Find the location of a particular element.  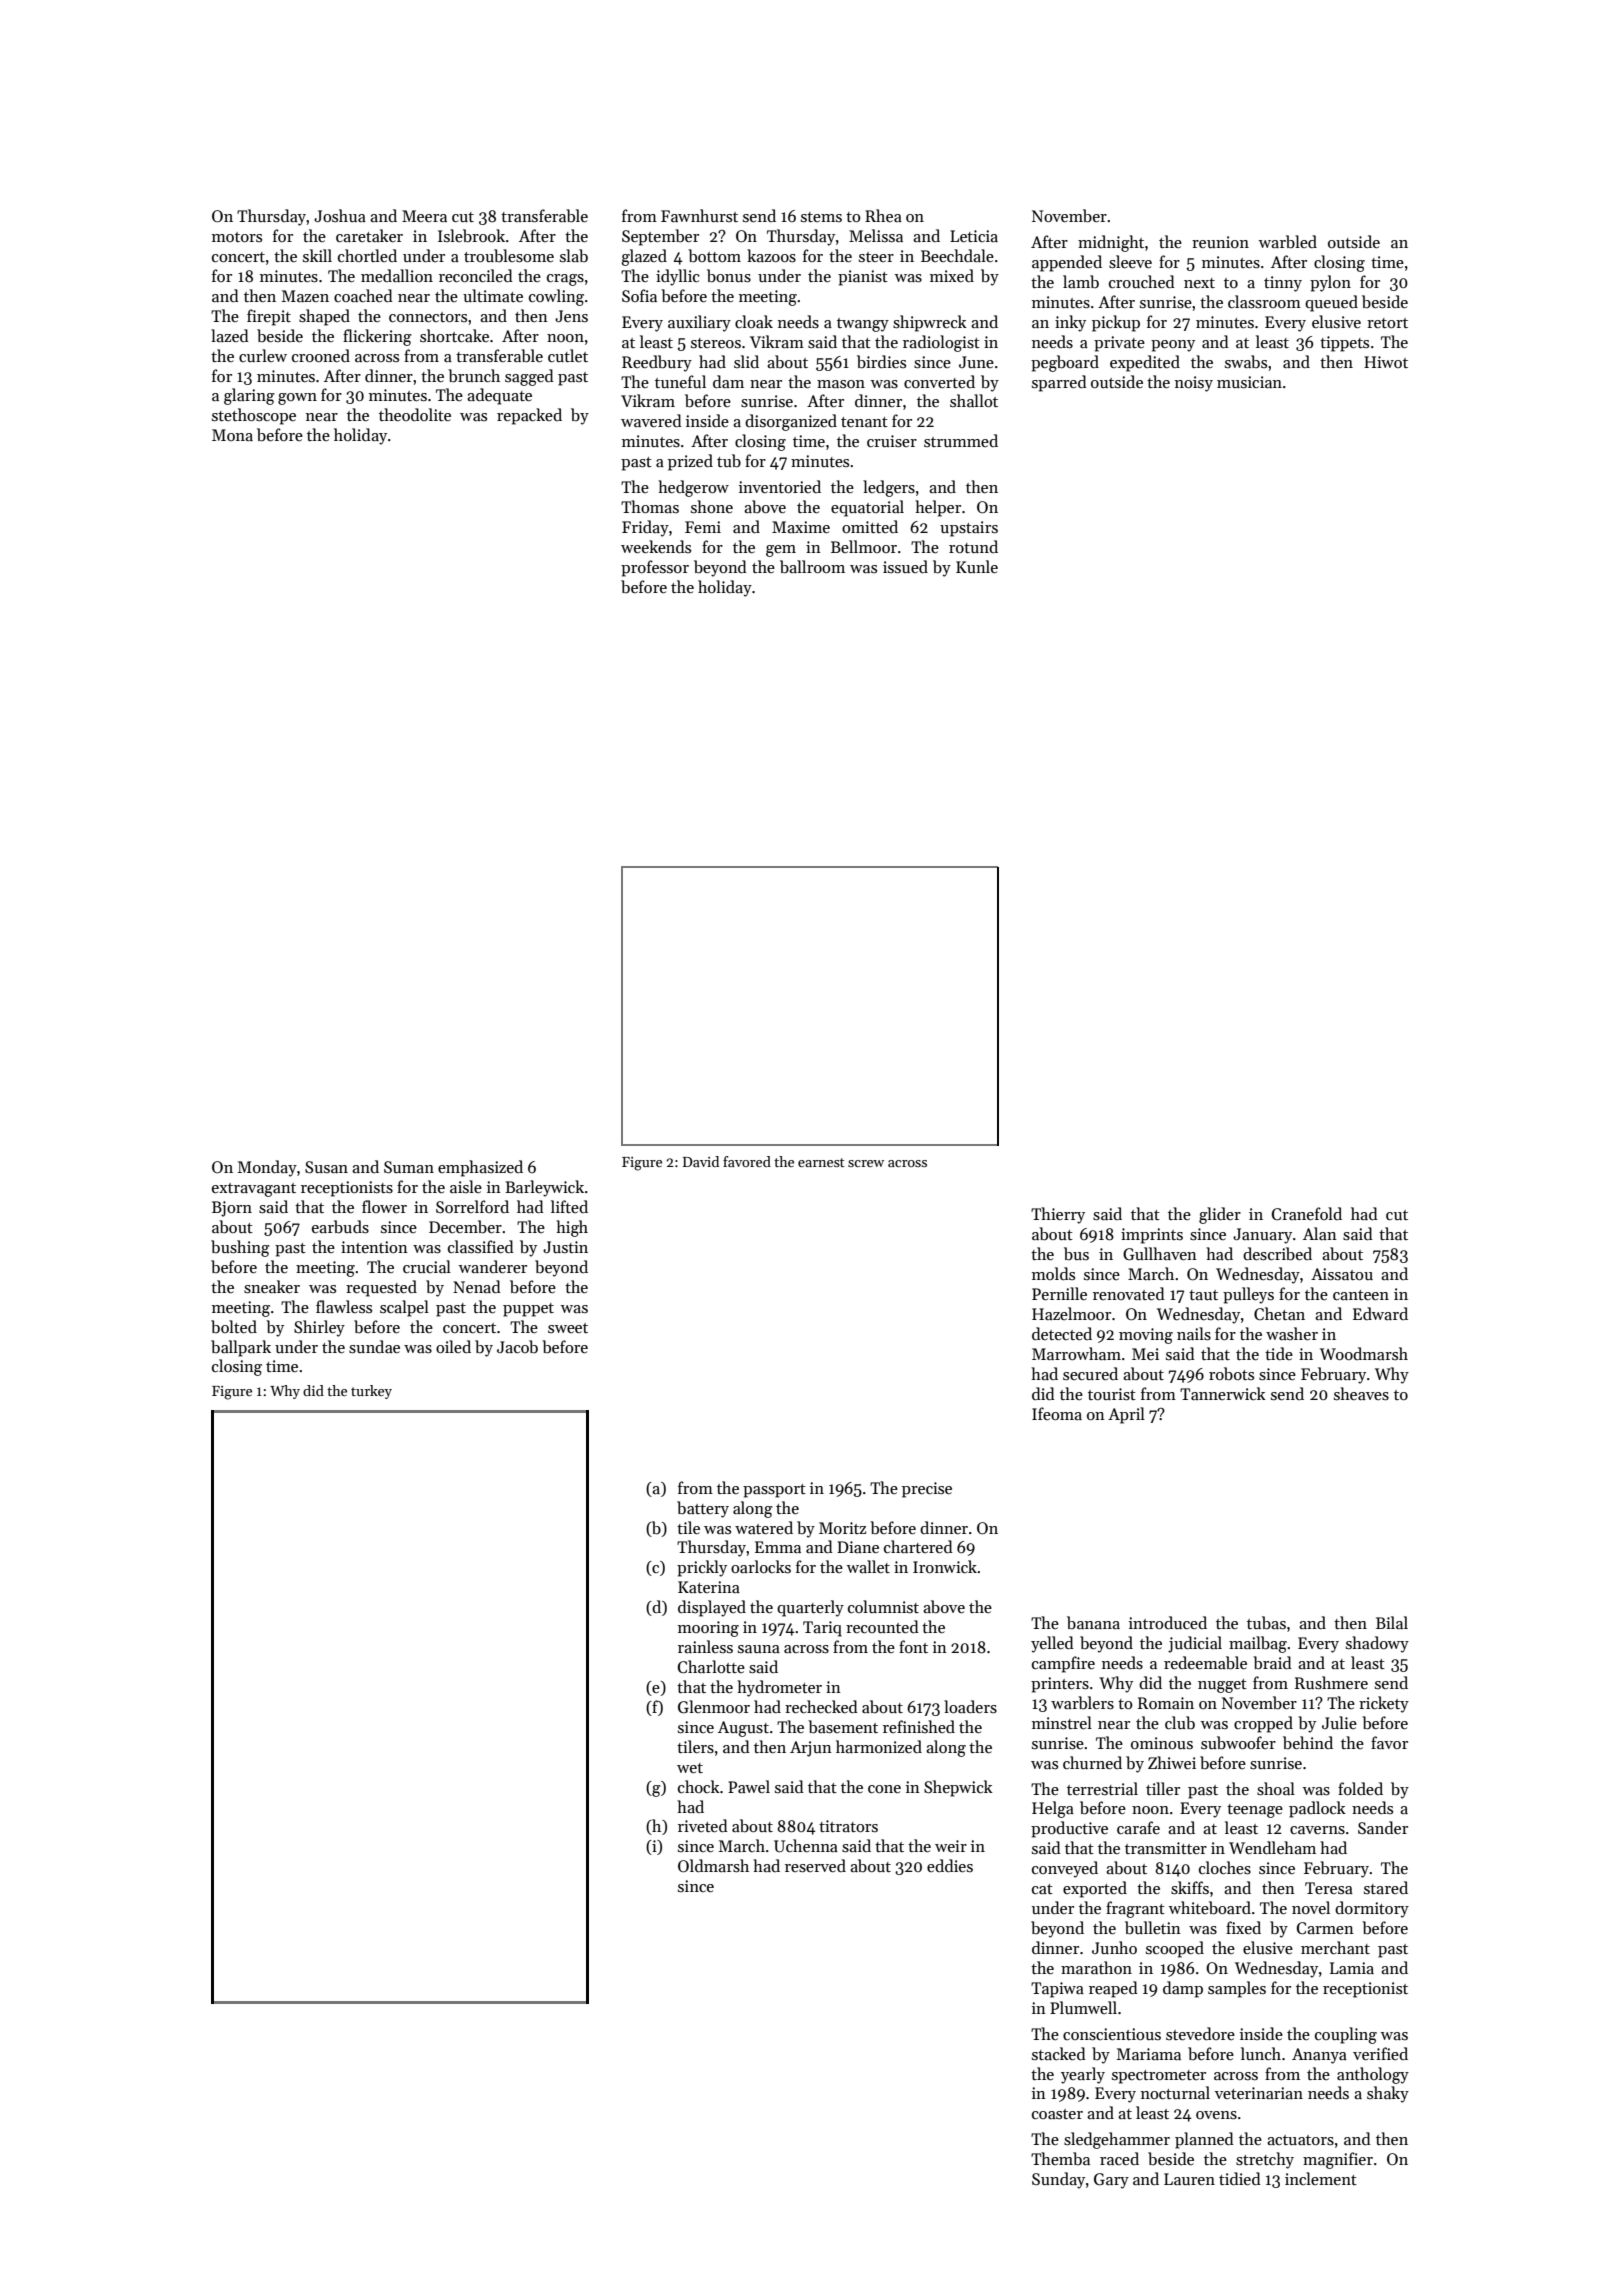

disorganized is located at coordinates (791, 422).
